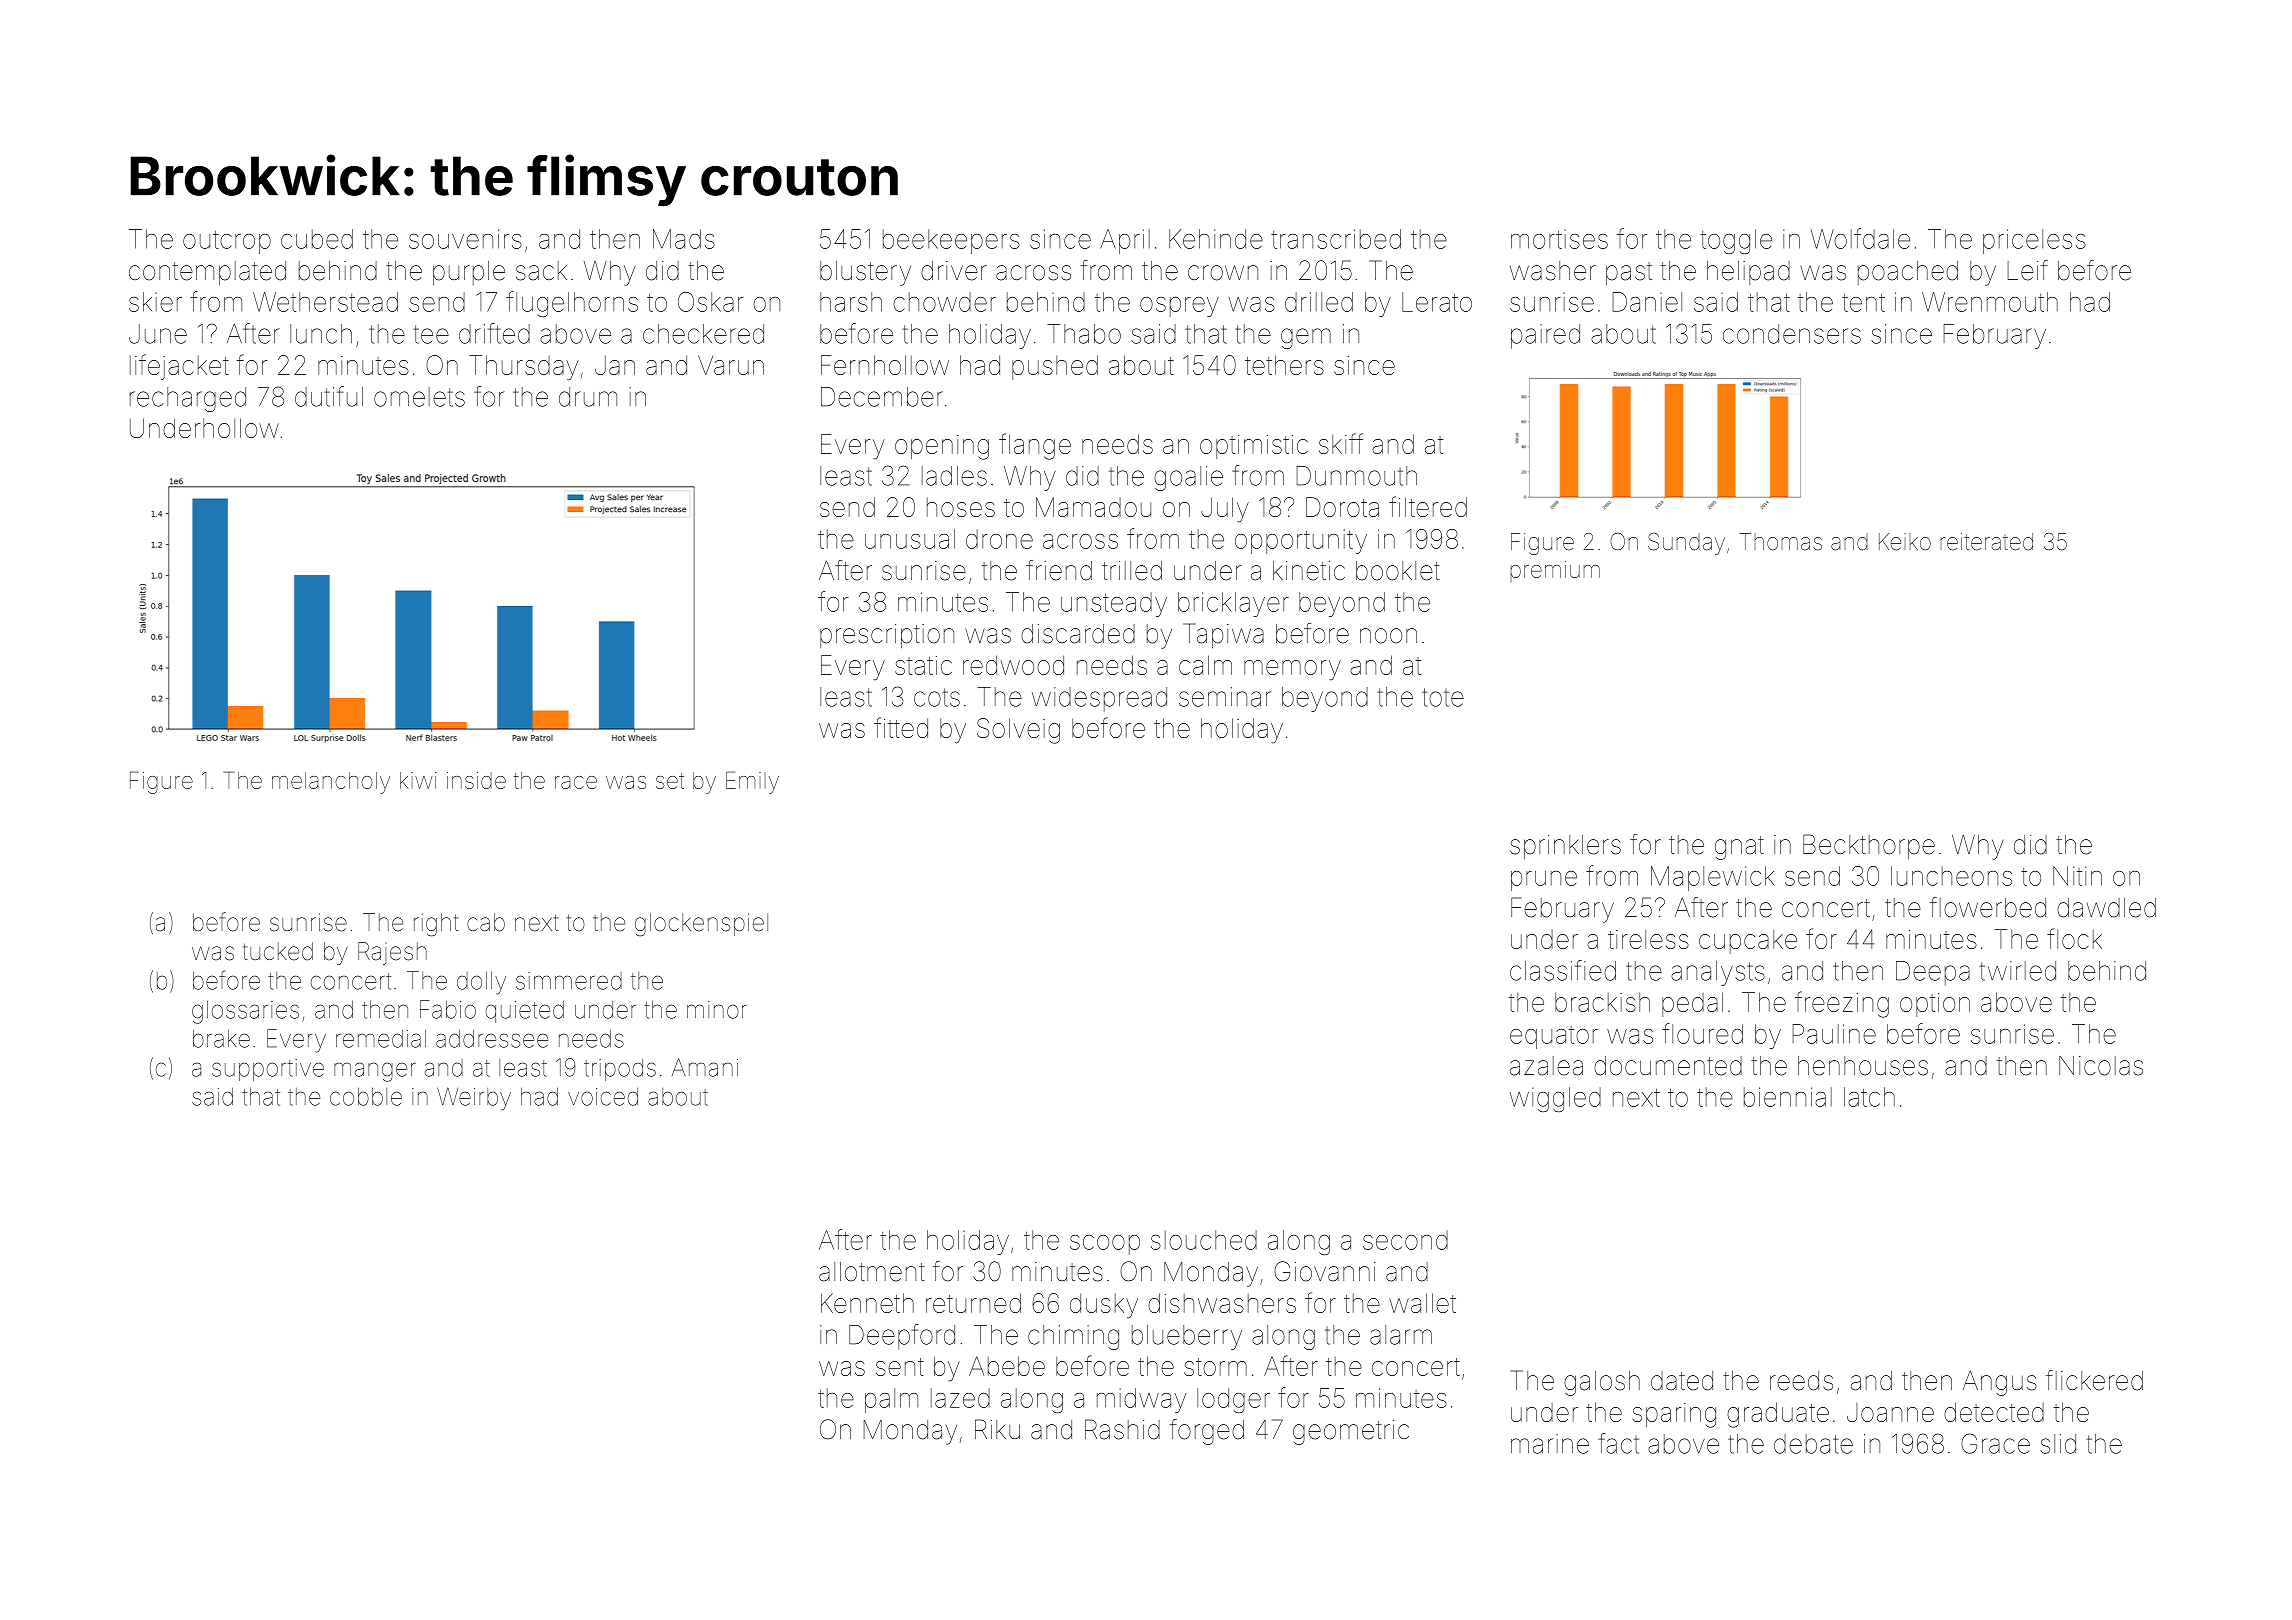 Image resolution: width=2292 pixels, height=1620 pixels. I want to click on inside, so click(476, 780).
